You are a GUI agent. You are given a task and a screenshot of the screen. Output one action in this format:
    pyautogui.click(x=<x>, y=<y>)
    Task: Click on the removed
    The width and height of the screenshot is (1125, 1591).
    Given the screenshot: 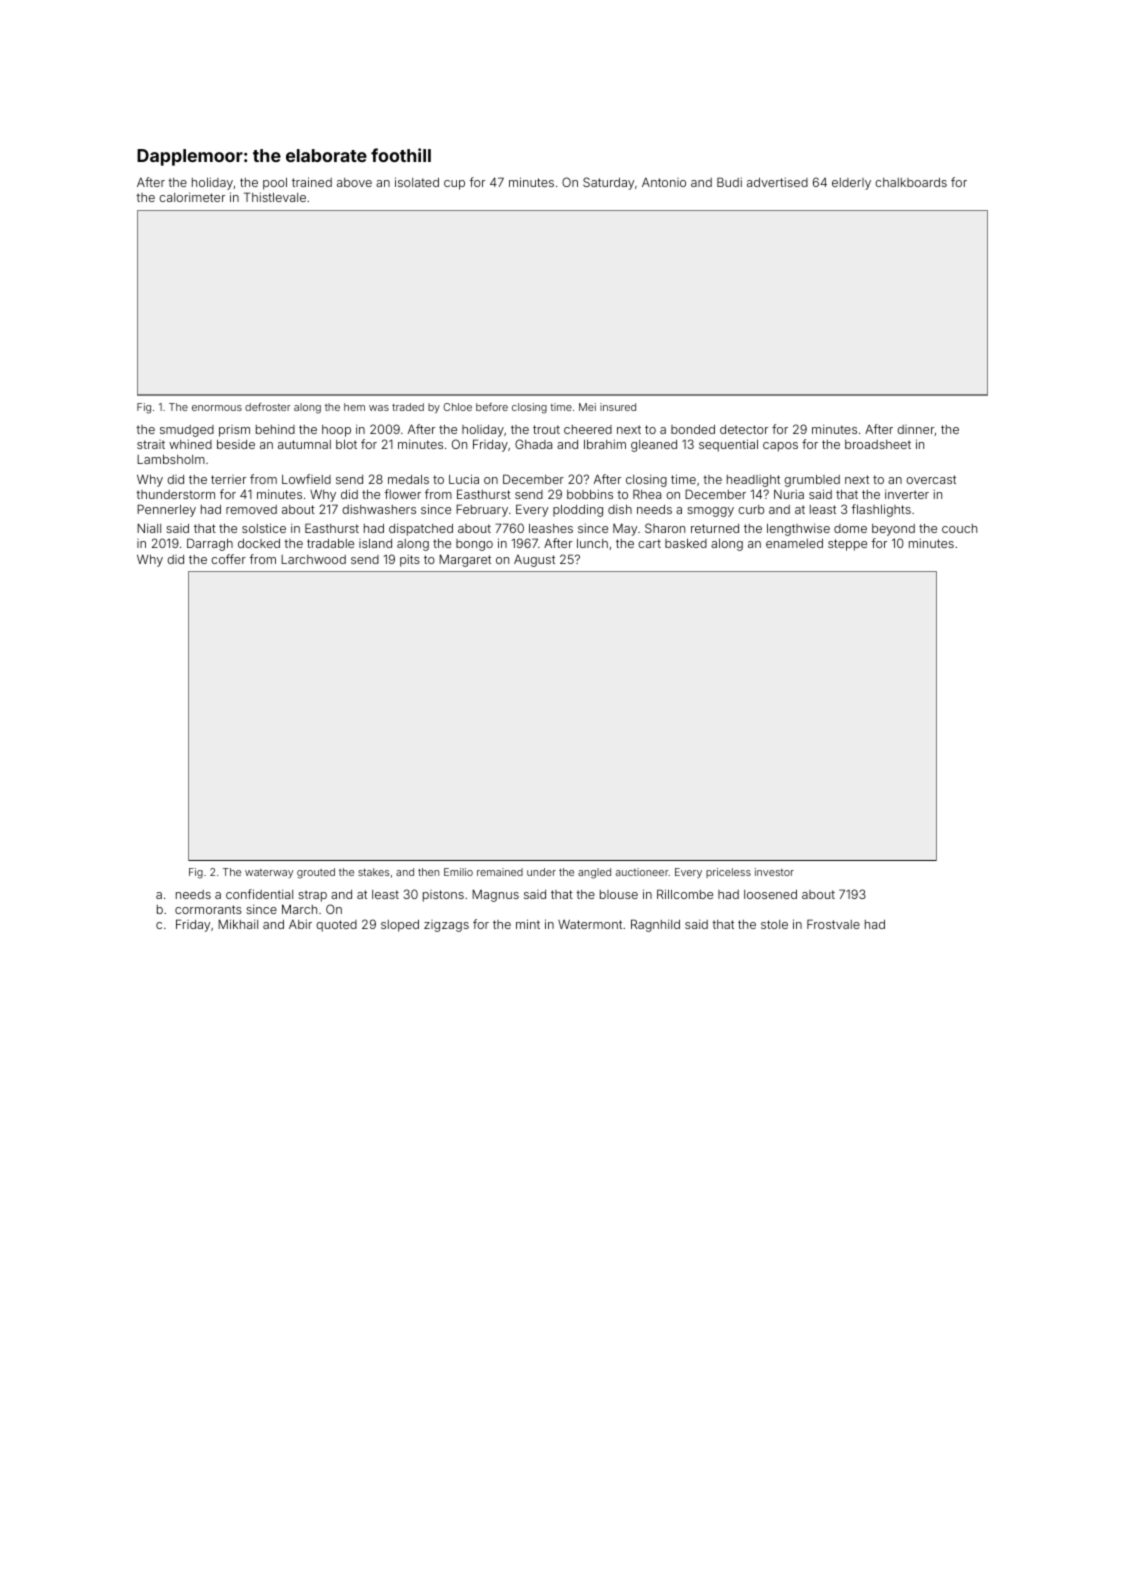 What is the action you would take?
    pyautogui.click(x=251, y=509)
